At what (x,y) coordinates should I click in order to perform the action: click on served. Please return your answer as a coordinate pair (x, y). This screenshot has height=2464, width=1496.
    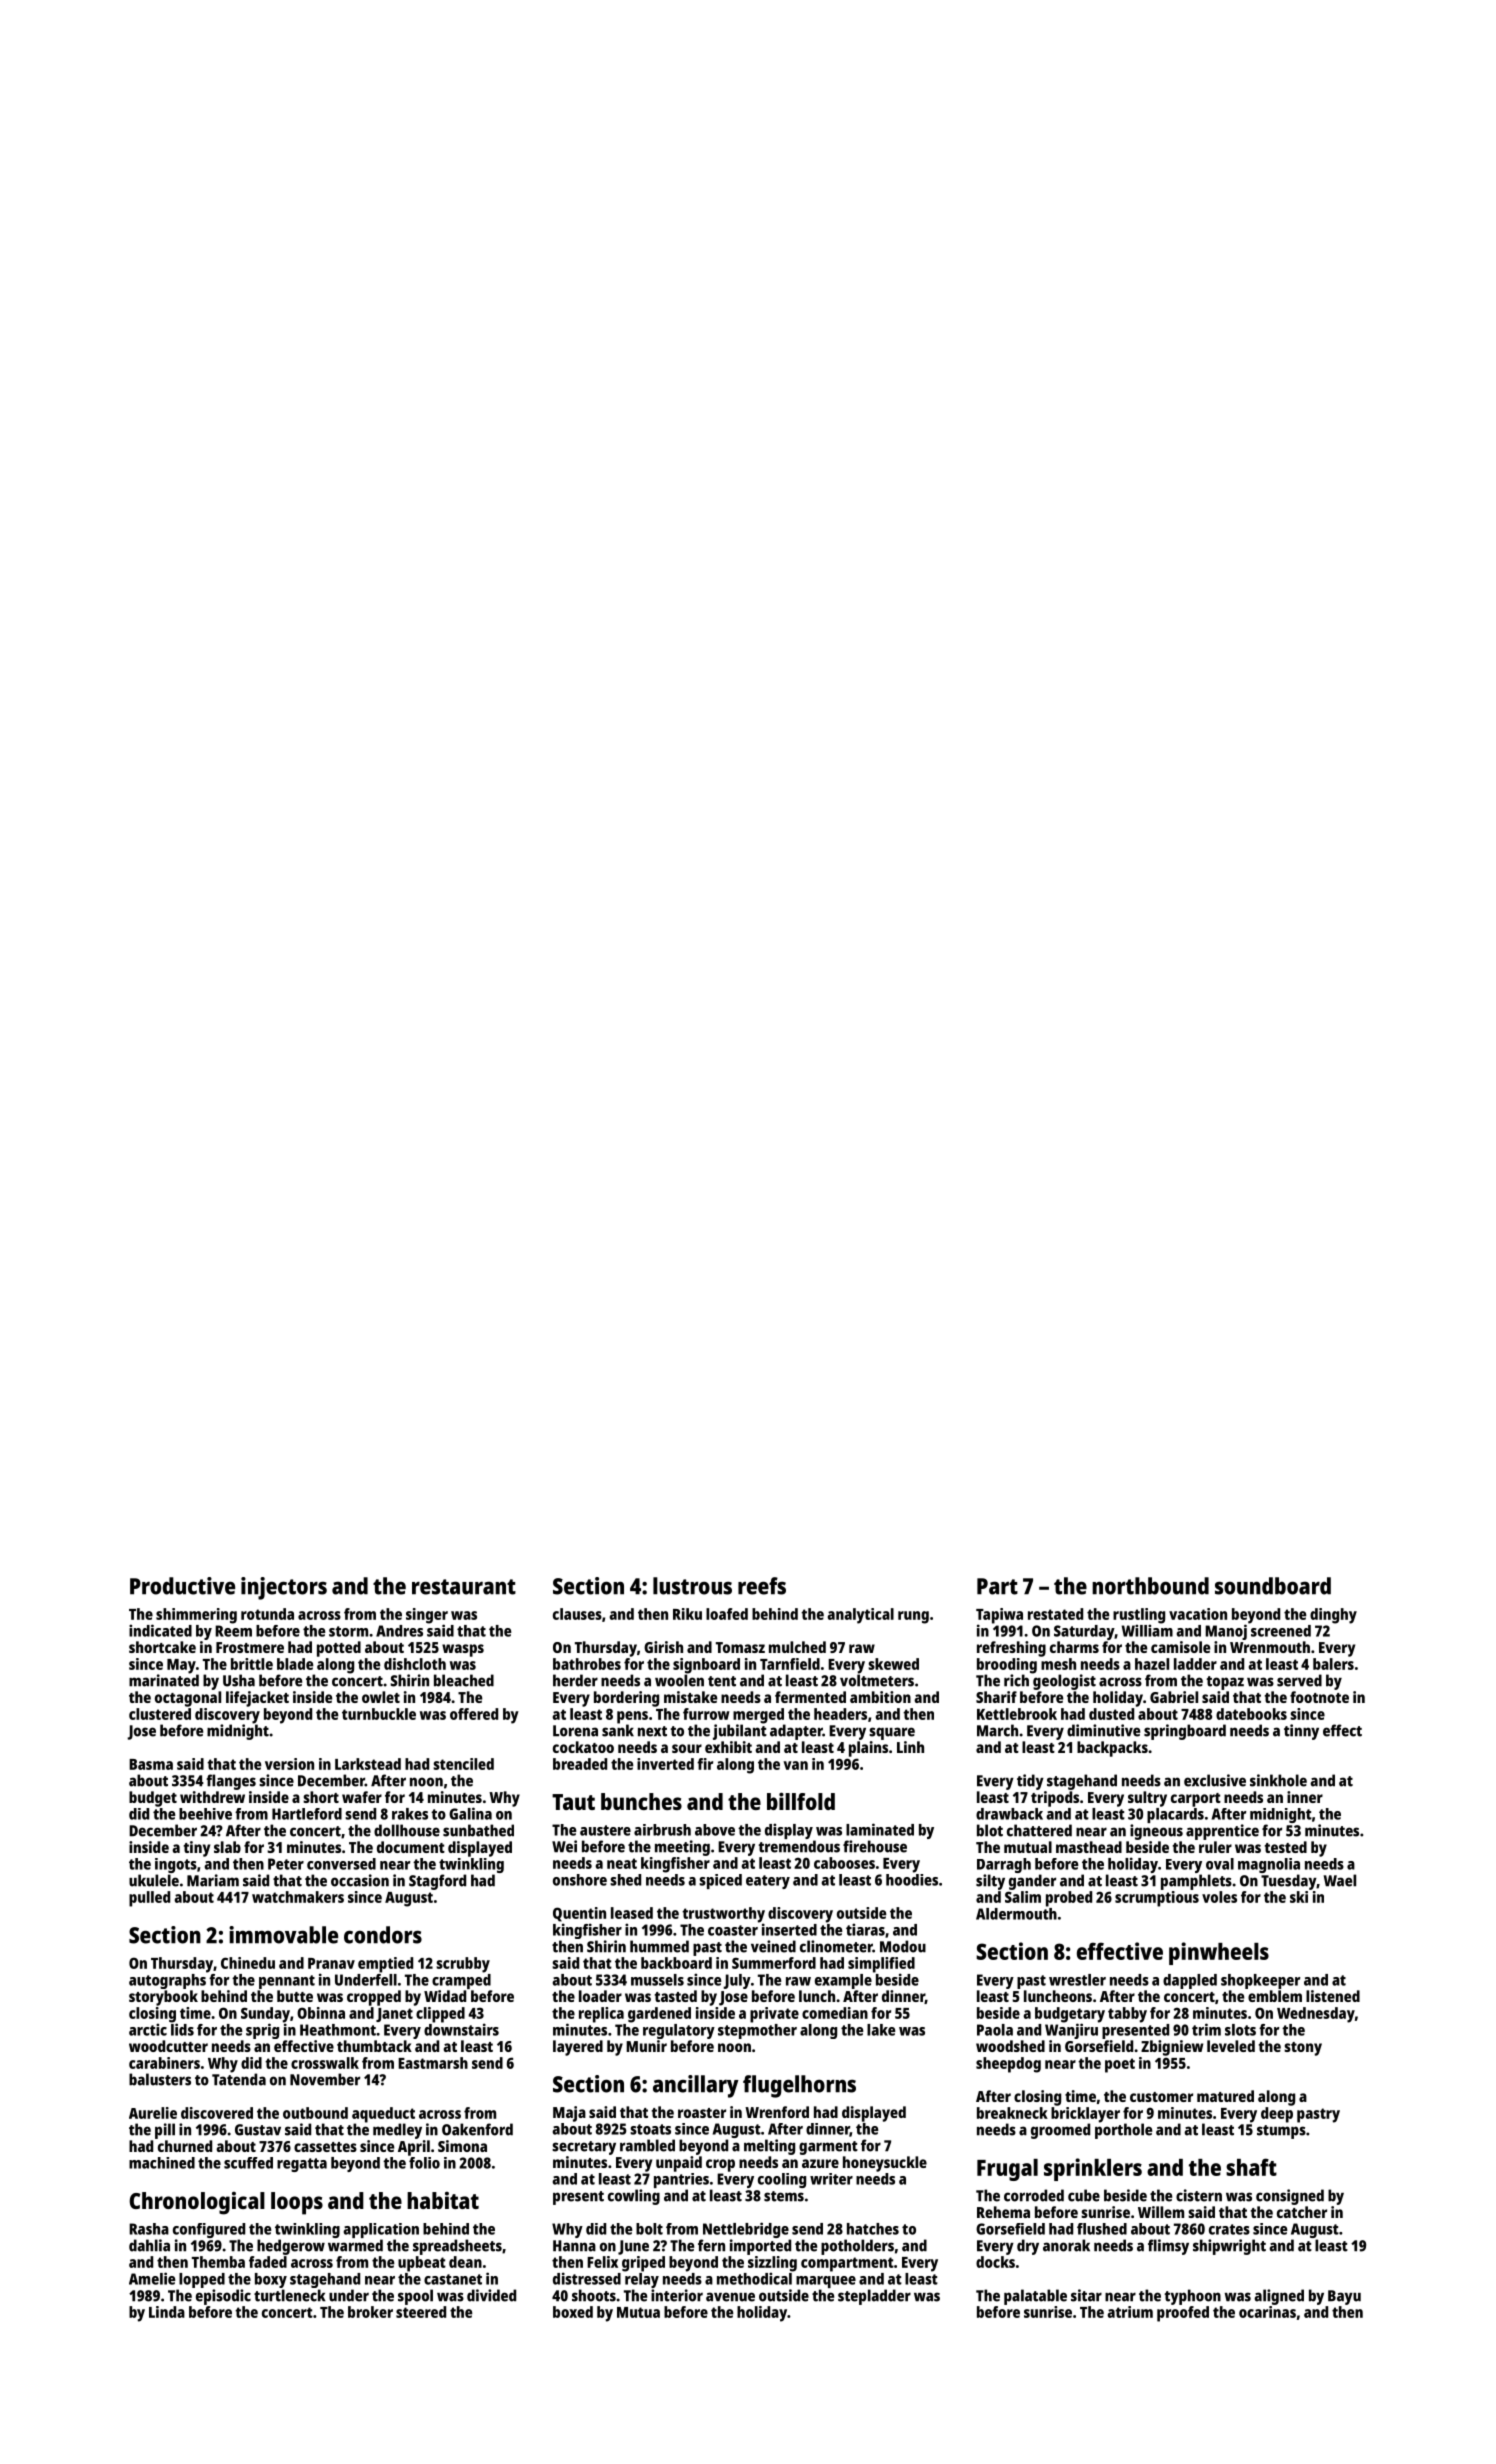
    Looking at the image, I should click on (1299, 1680).
